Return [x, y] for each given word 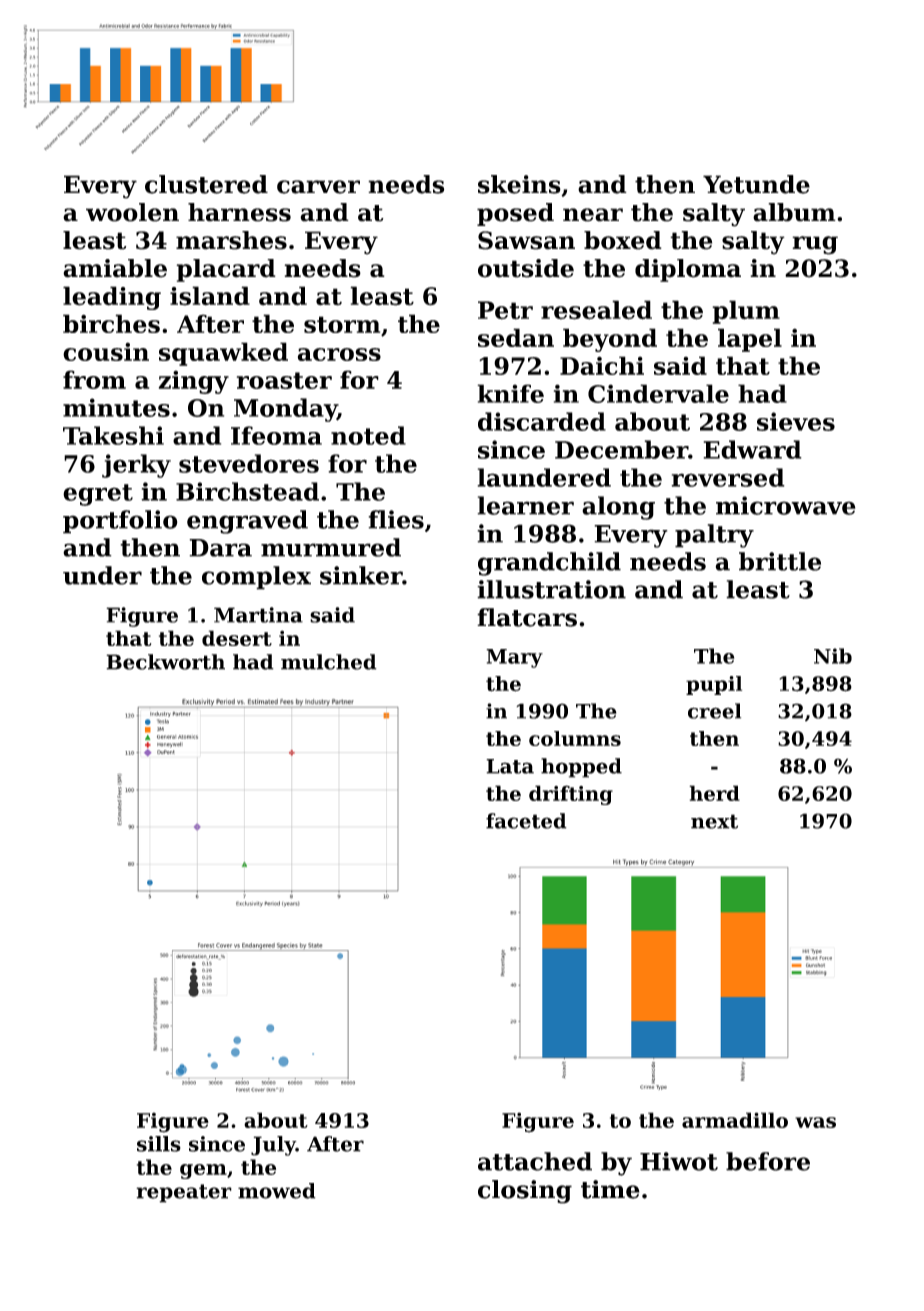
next [714, 821]
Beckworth [165, 662]
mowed [277, 1191]
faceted [526, 821]
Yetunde [756, 184]
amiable [115, 268]
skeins [519, 184]
